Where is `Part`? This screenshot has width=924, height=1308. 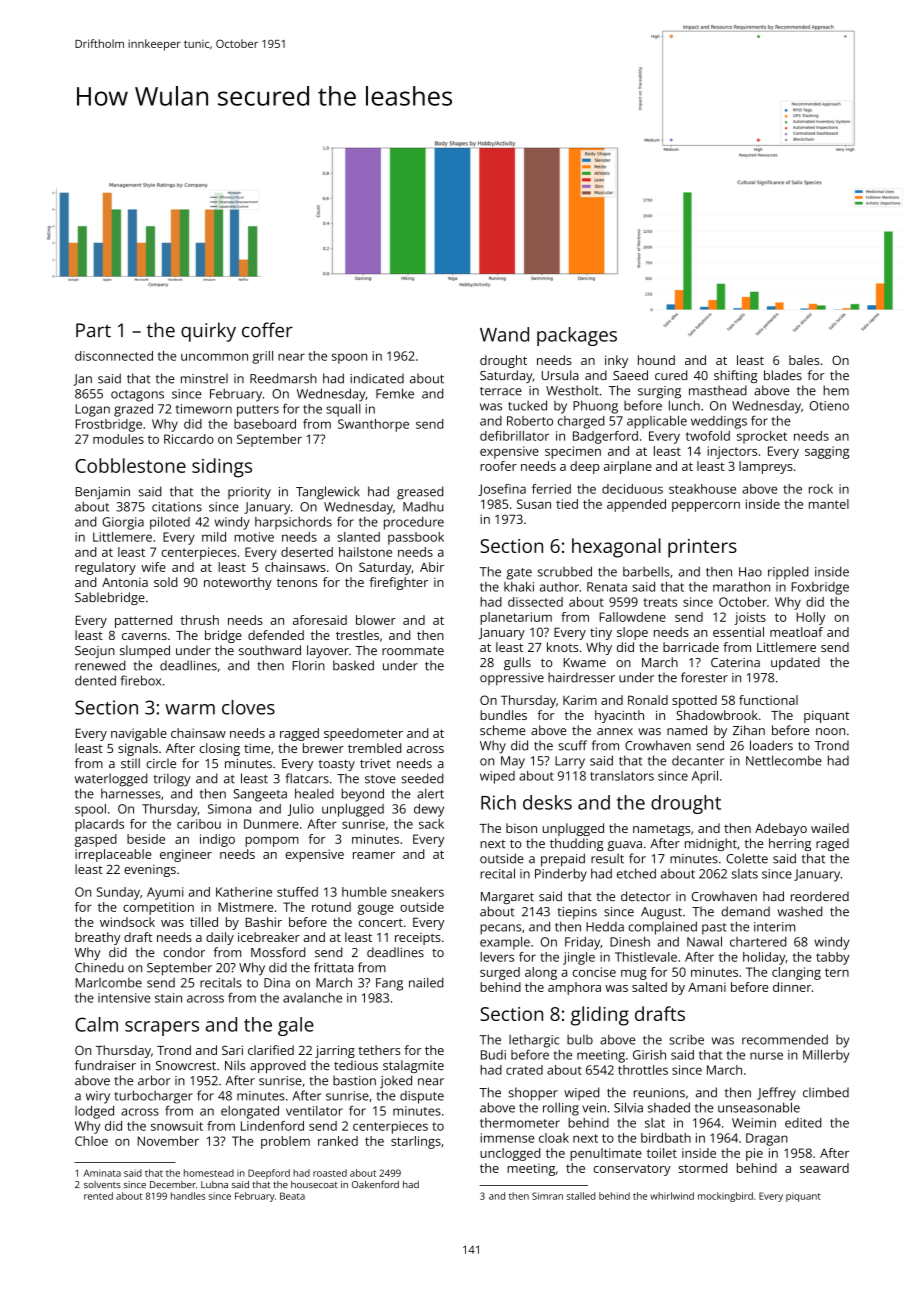
Part is located at coordinates (93, 330).
